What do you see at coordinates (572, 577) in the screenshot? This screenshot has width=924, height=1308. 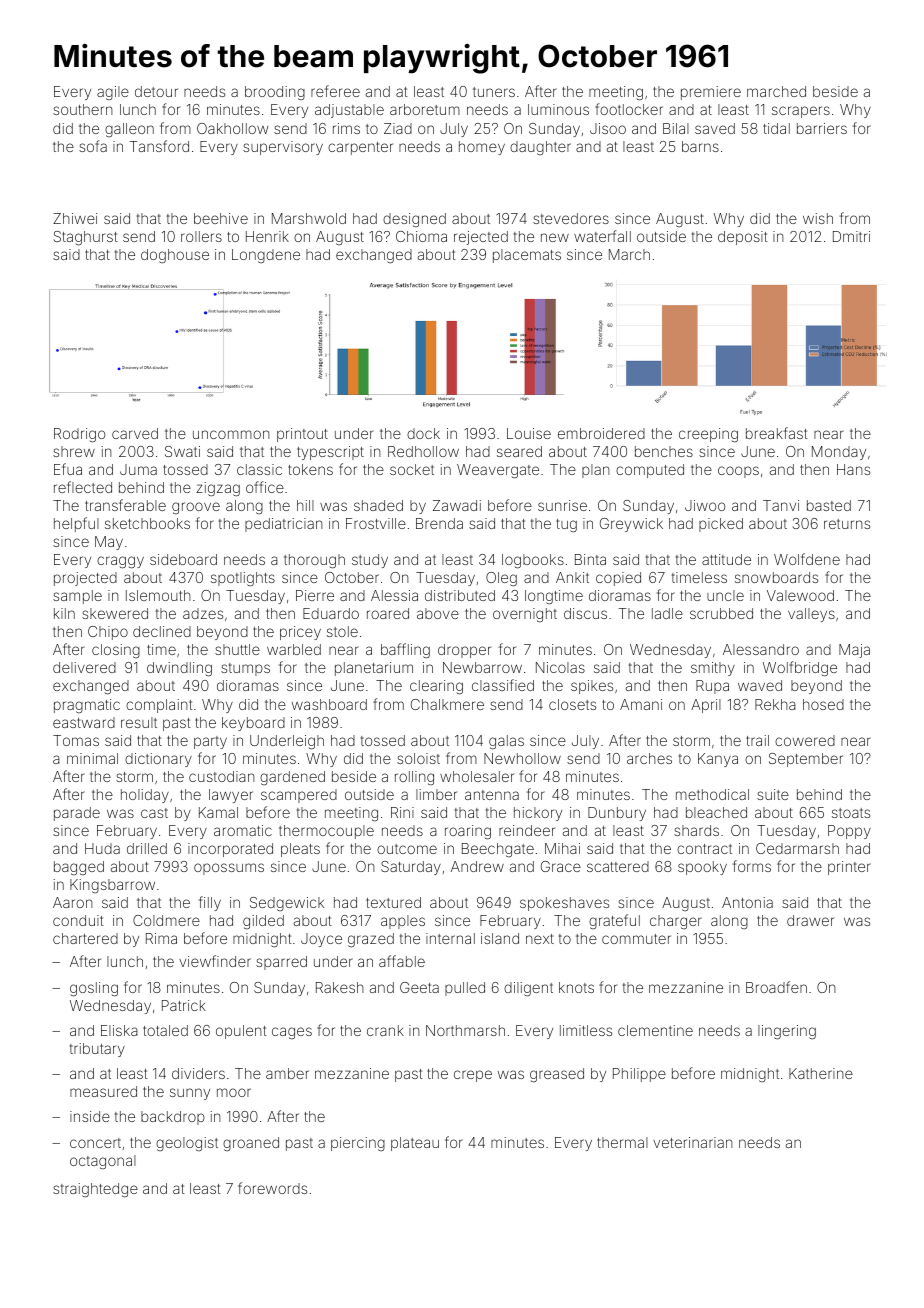 I see `Ankit` at bounding box center [572, 577].
